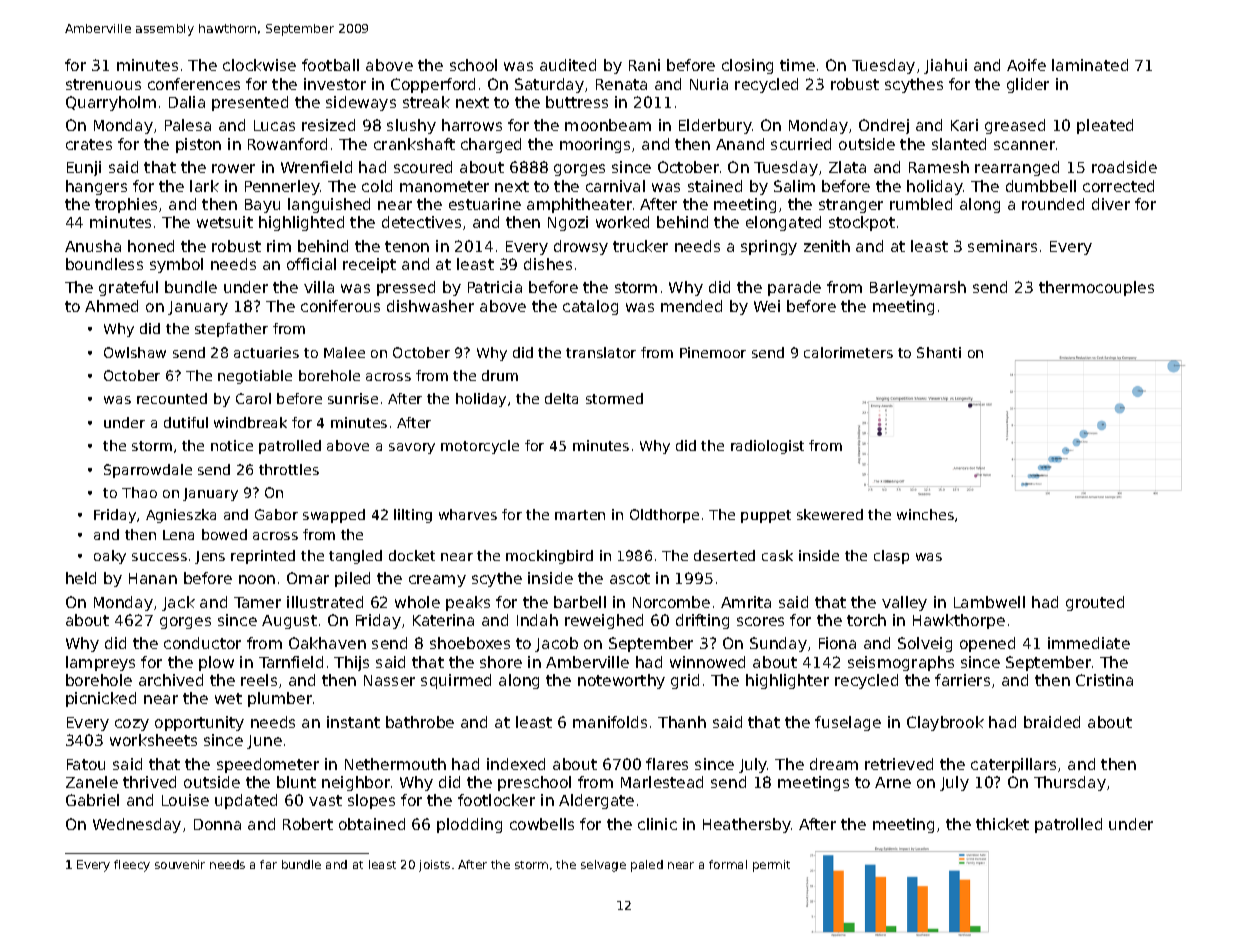 The width and height of the image is (1233, 952). I want to click on Malee, so click(344, 352).
